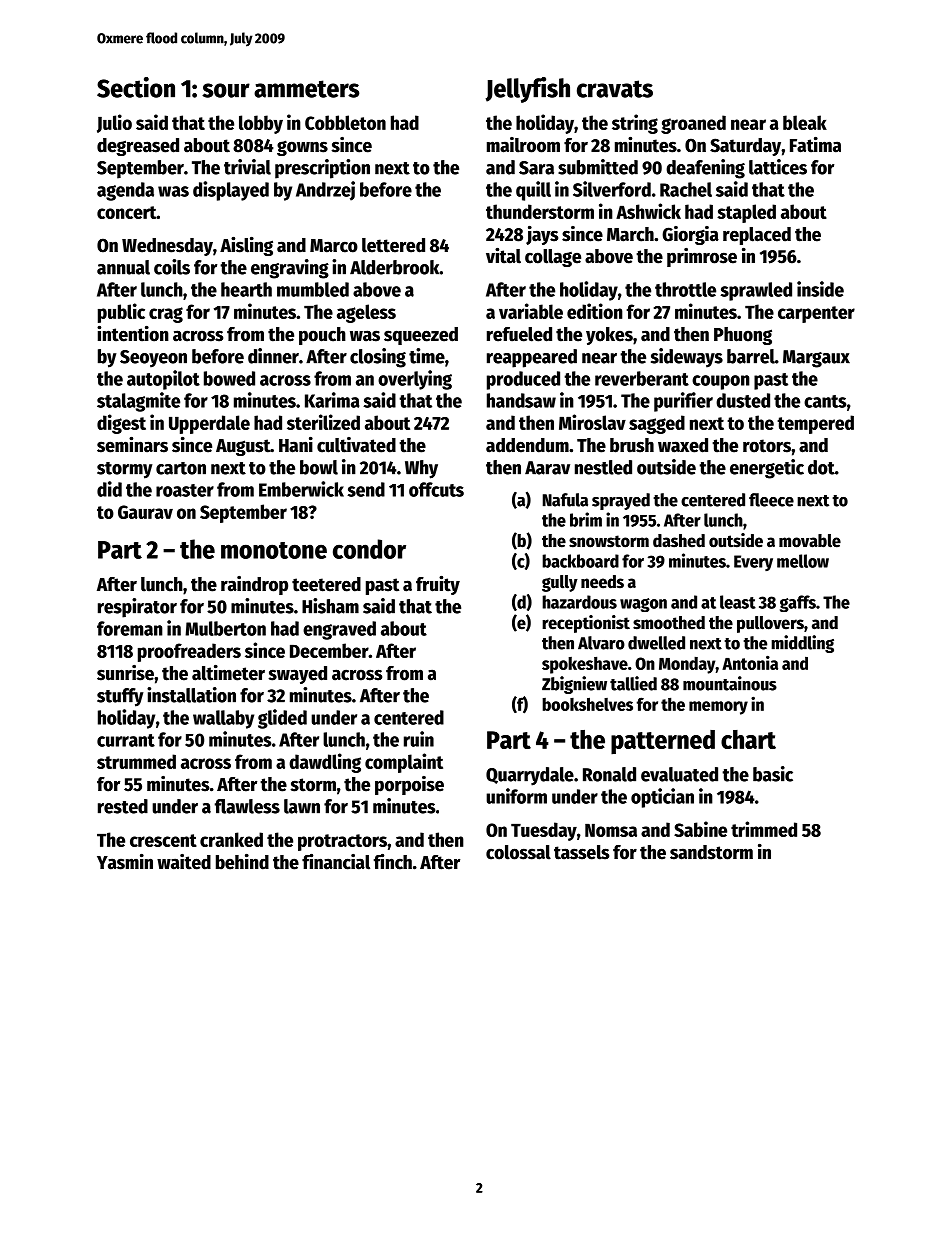 The width and height of the page is (952, 1233). I want to click on rested, so click(123, 806).
